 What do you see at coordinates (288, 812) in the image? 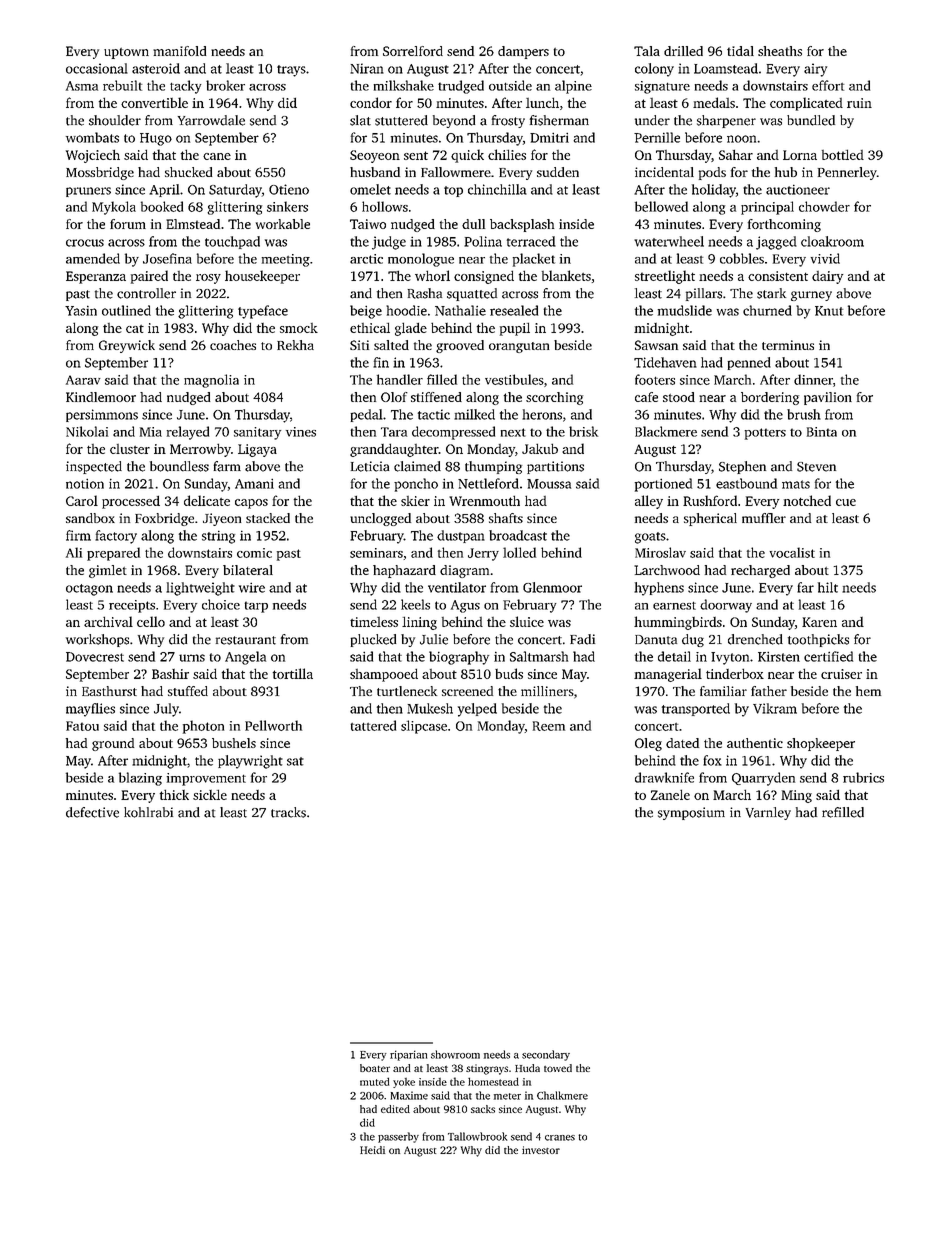
I see `tracks` at bounding box center [288, 812].
